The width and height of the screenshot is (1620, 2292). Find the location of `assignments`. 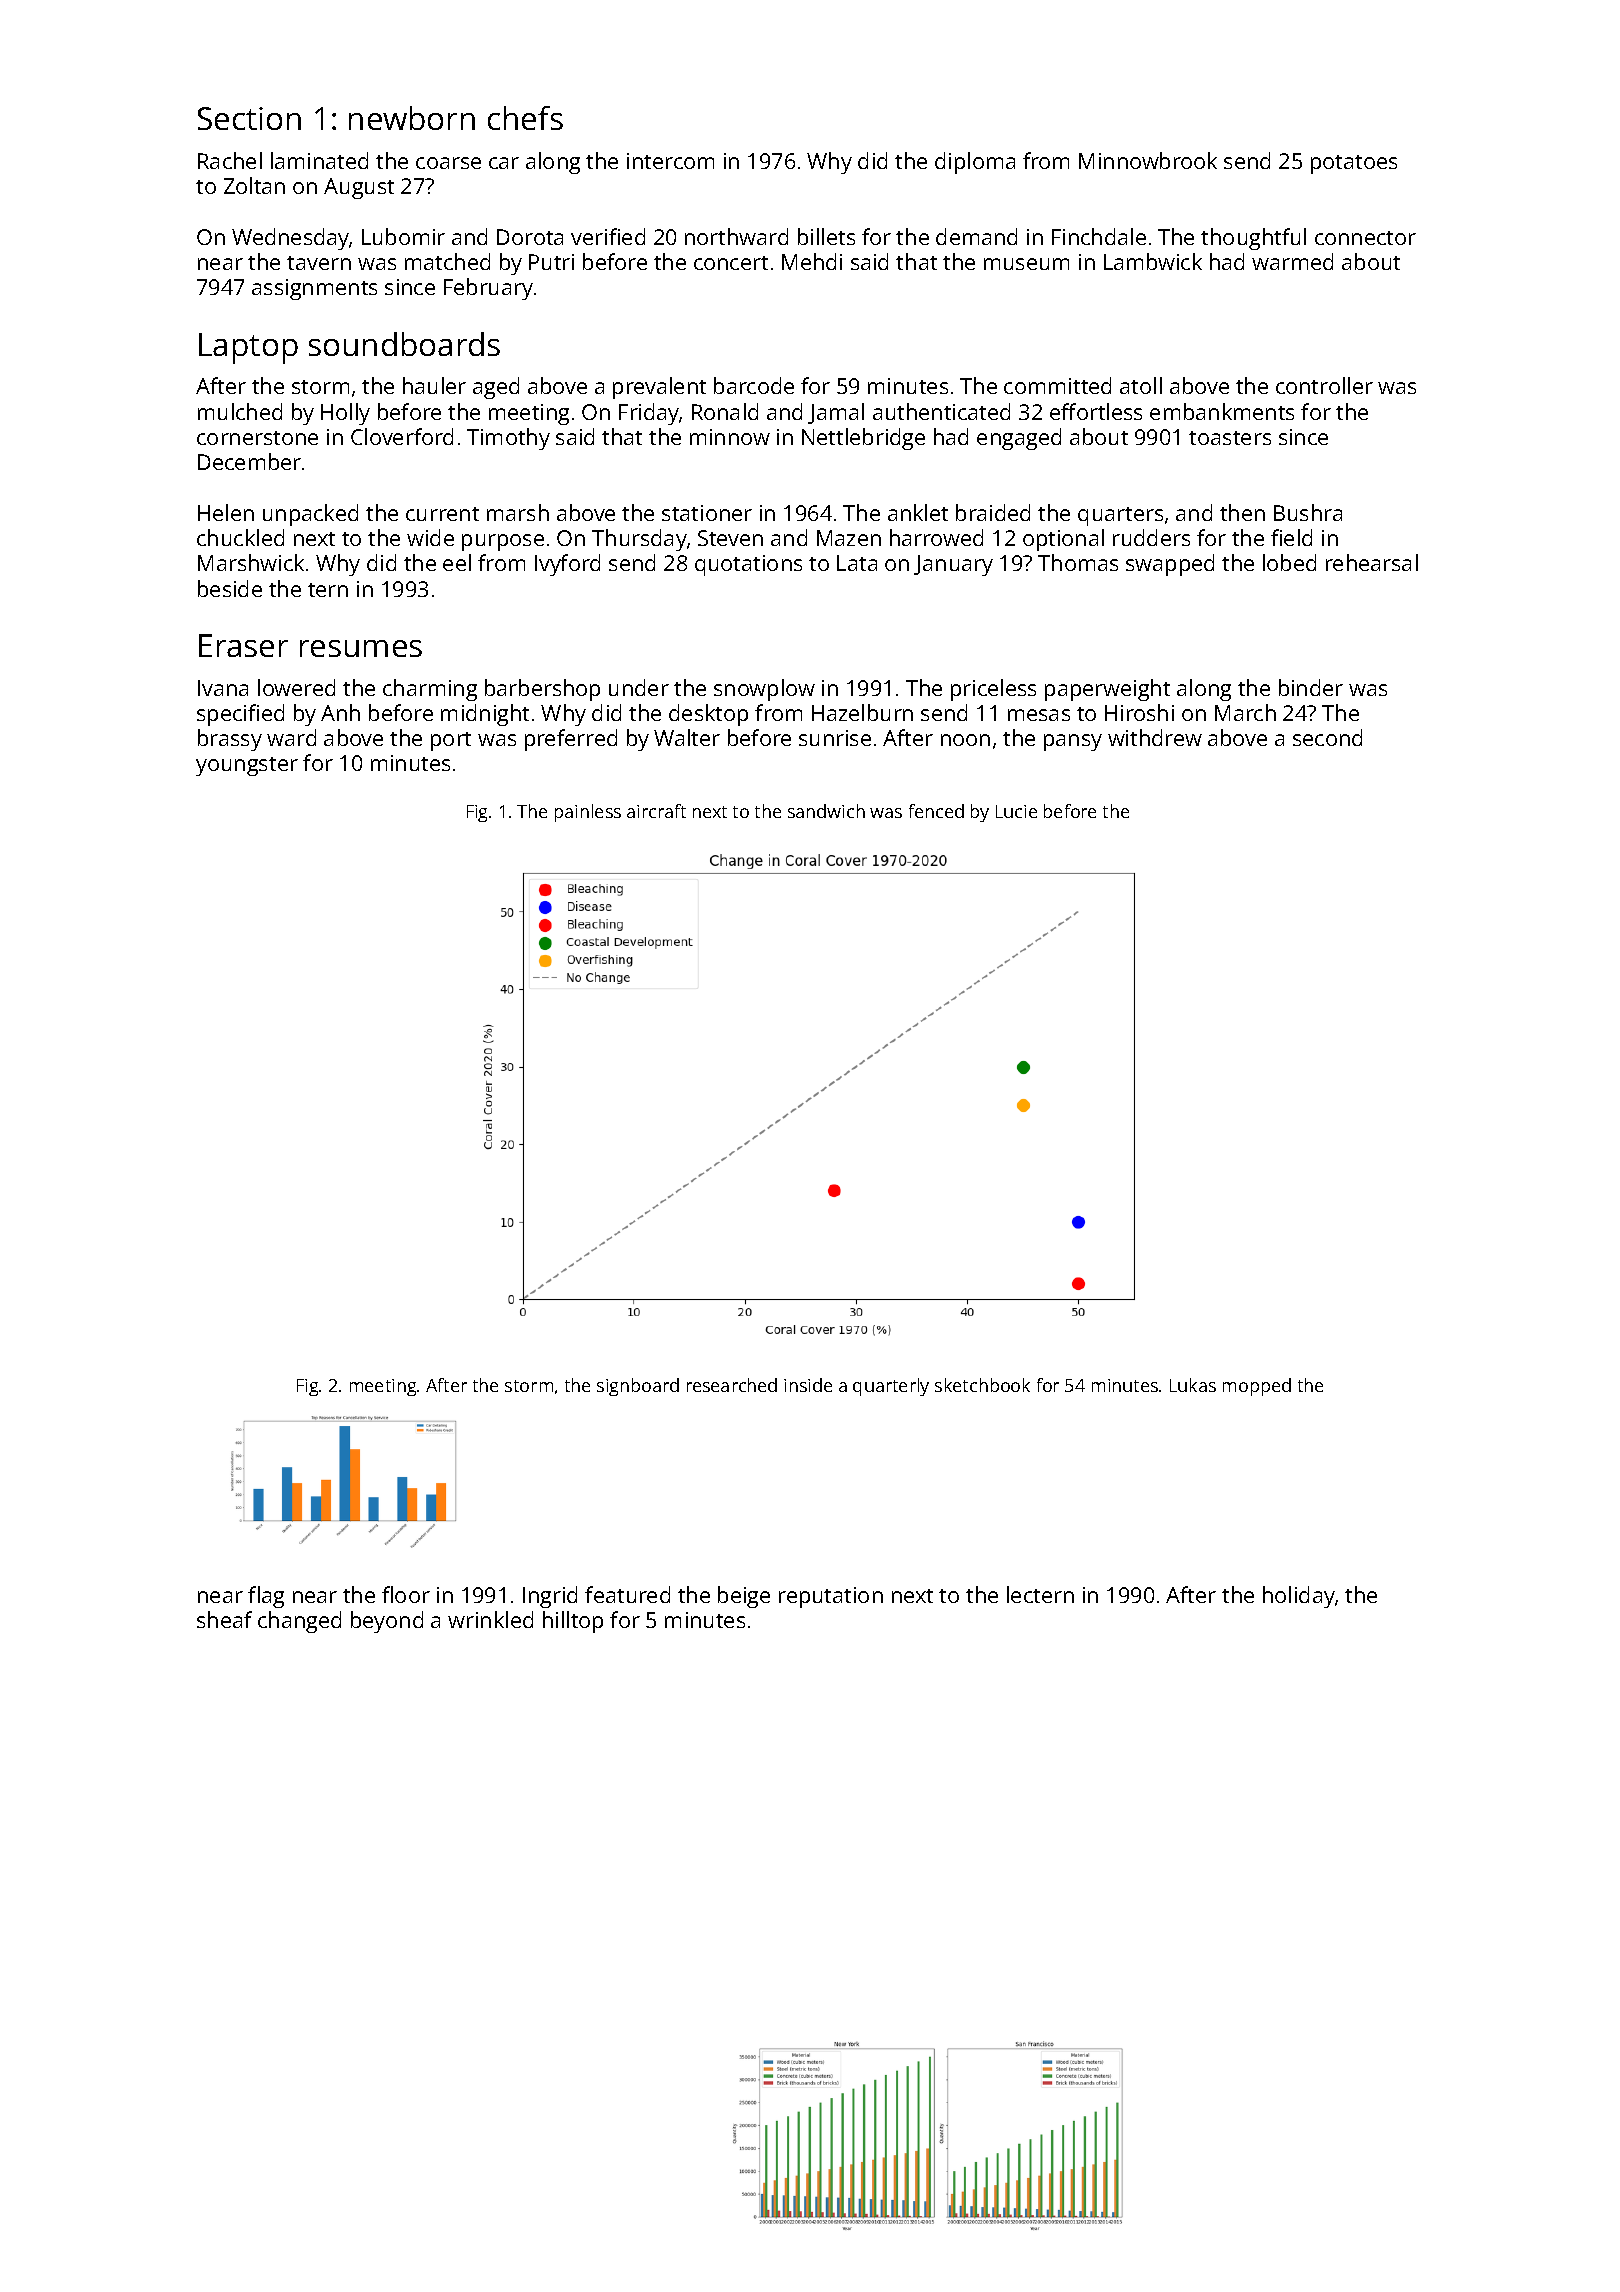

assignments is located at coordinates (314, 289).
